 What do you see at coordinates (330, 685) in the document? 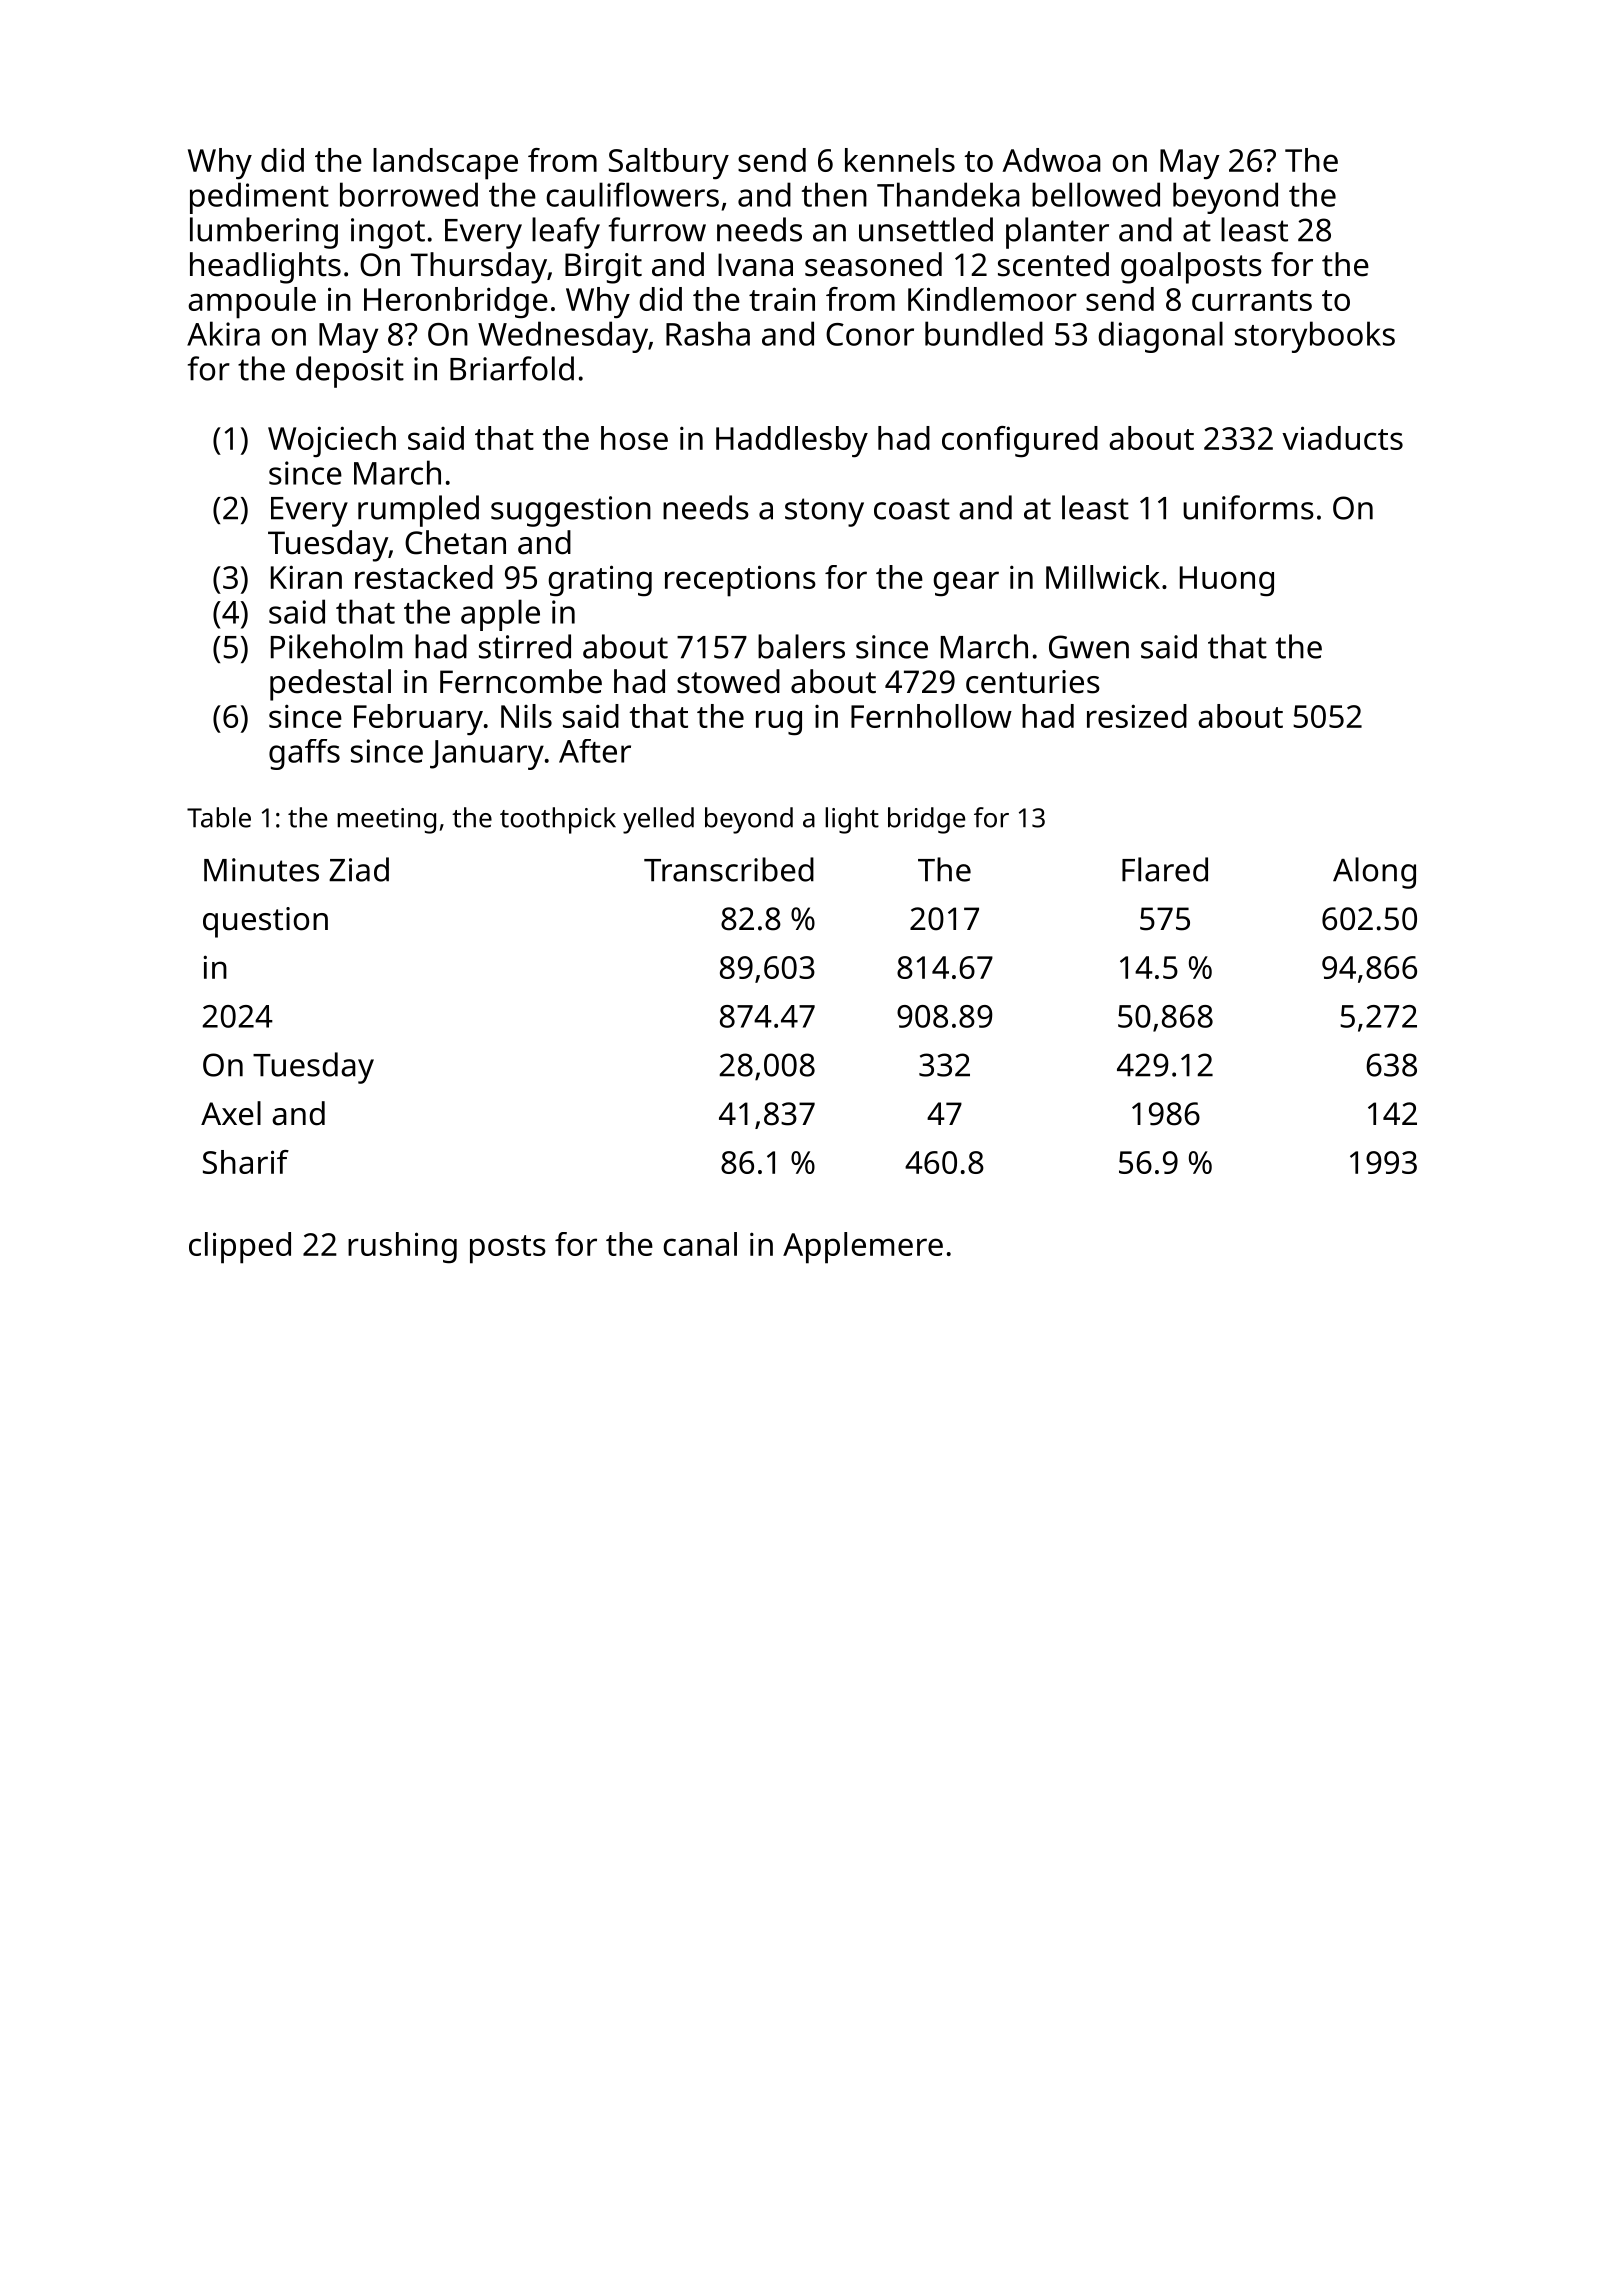
I see `pedestal` at bounding box center [330, 685].
